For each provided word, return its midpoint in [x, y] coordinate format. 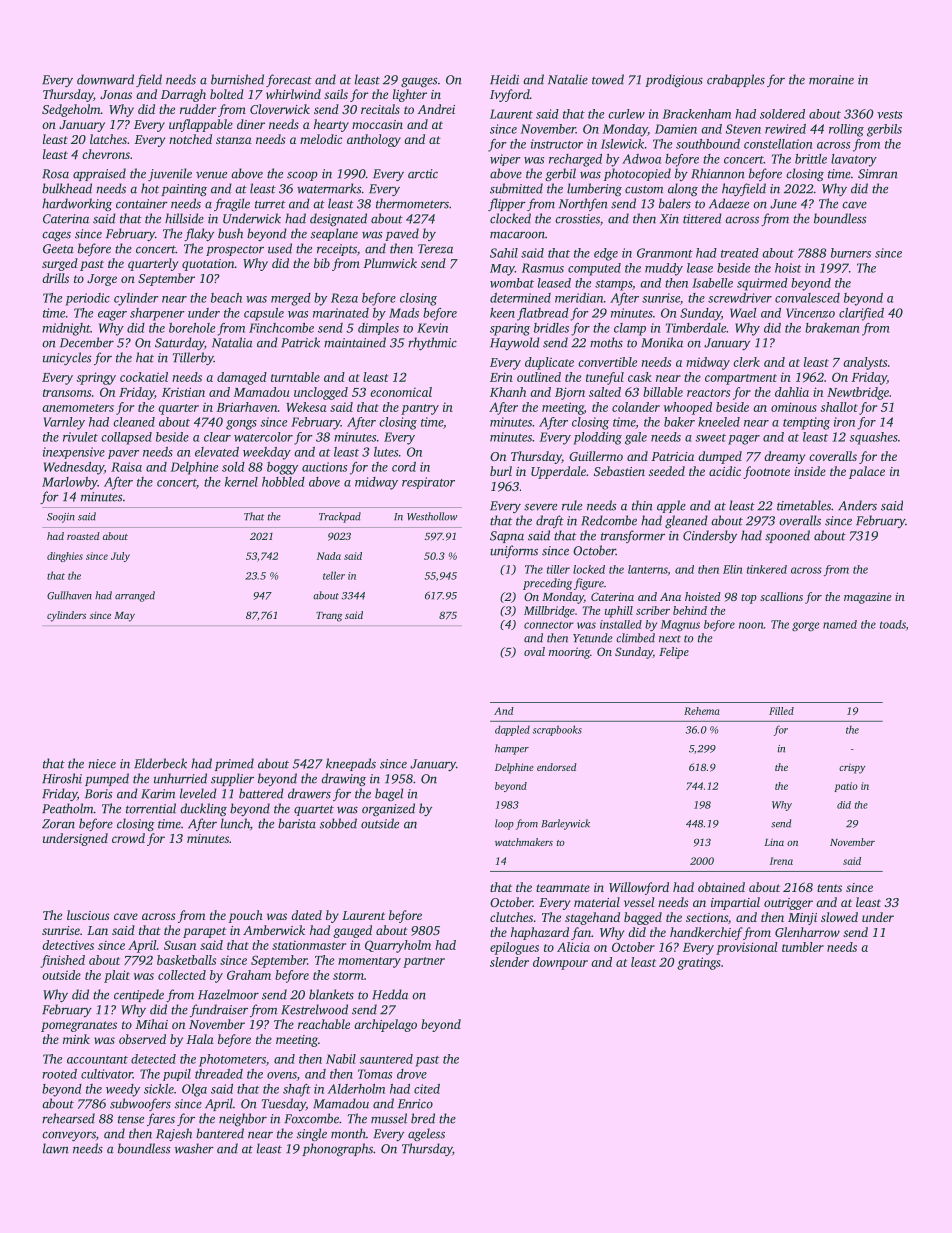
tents [829, 888]
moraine [831, 80]
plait [117, 976]
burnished [237, 79]
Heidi [504, 79]
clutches [511, 917]
